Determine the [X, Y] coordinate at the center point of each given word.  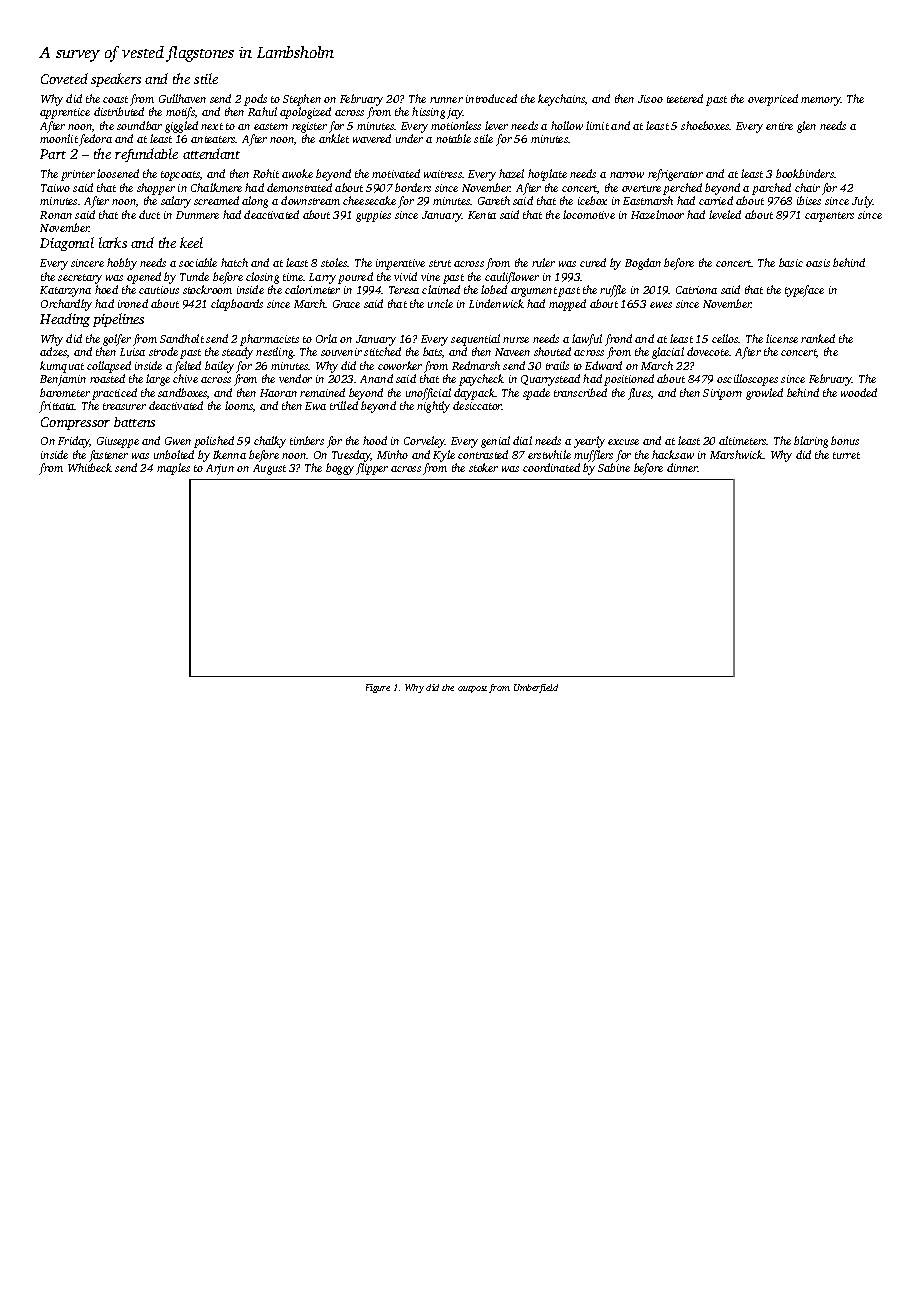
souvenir [341, 352]
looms [239, 405]
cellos [725, 338]
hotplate [547, 175]
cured [593, 262]
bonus [845, 440]
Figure [378, 688]
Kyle [444, 456]
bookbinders [805, 173]
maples [173, 469]
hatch [234, 262]
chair [807, 187]
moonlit [59, 138]
